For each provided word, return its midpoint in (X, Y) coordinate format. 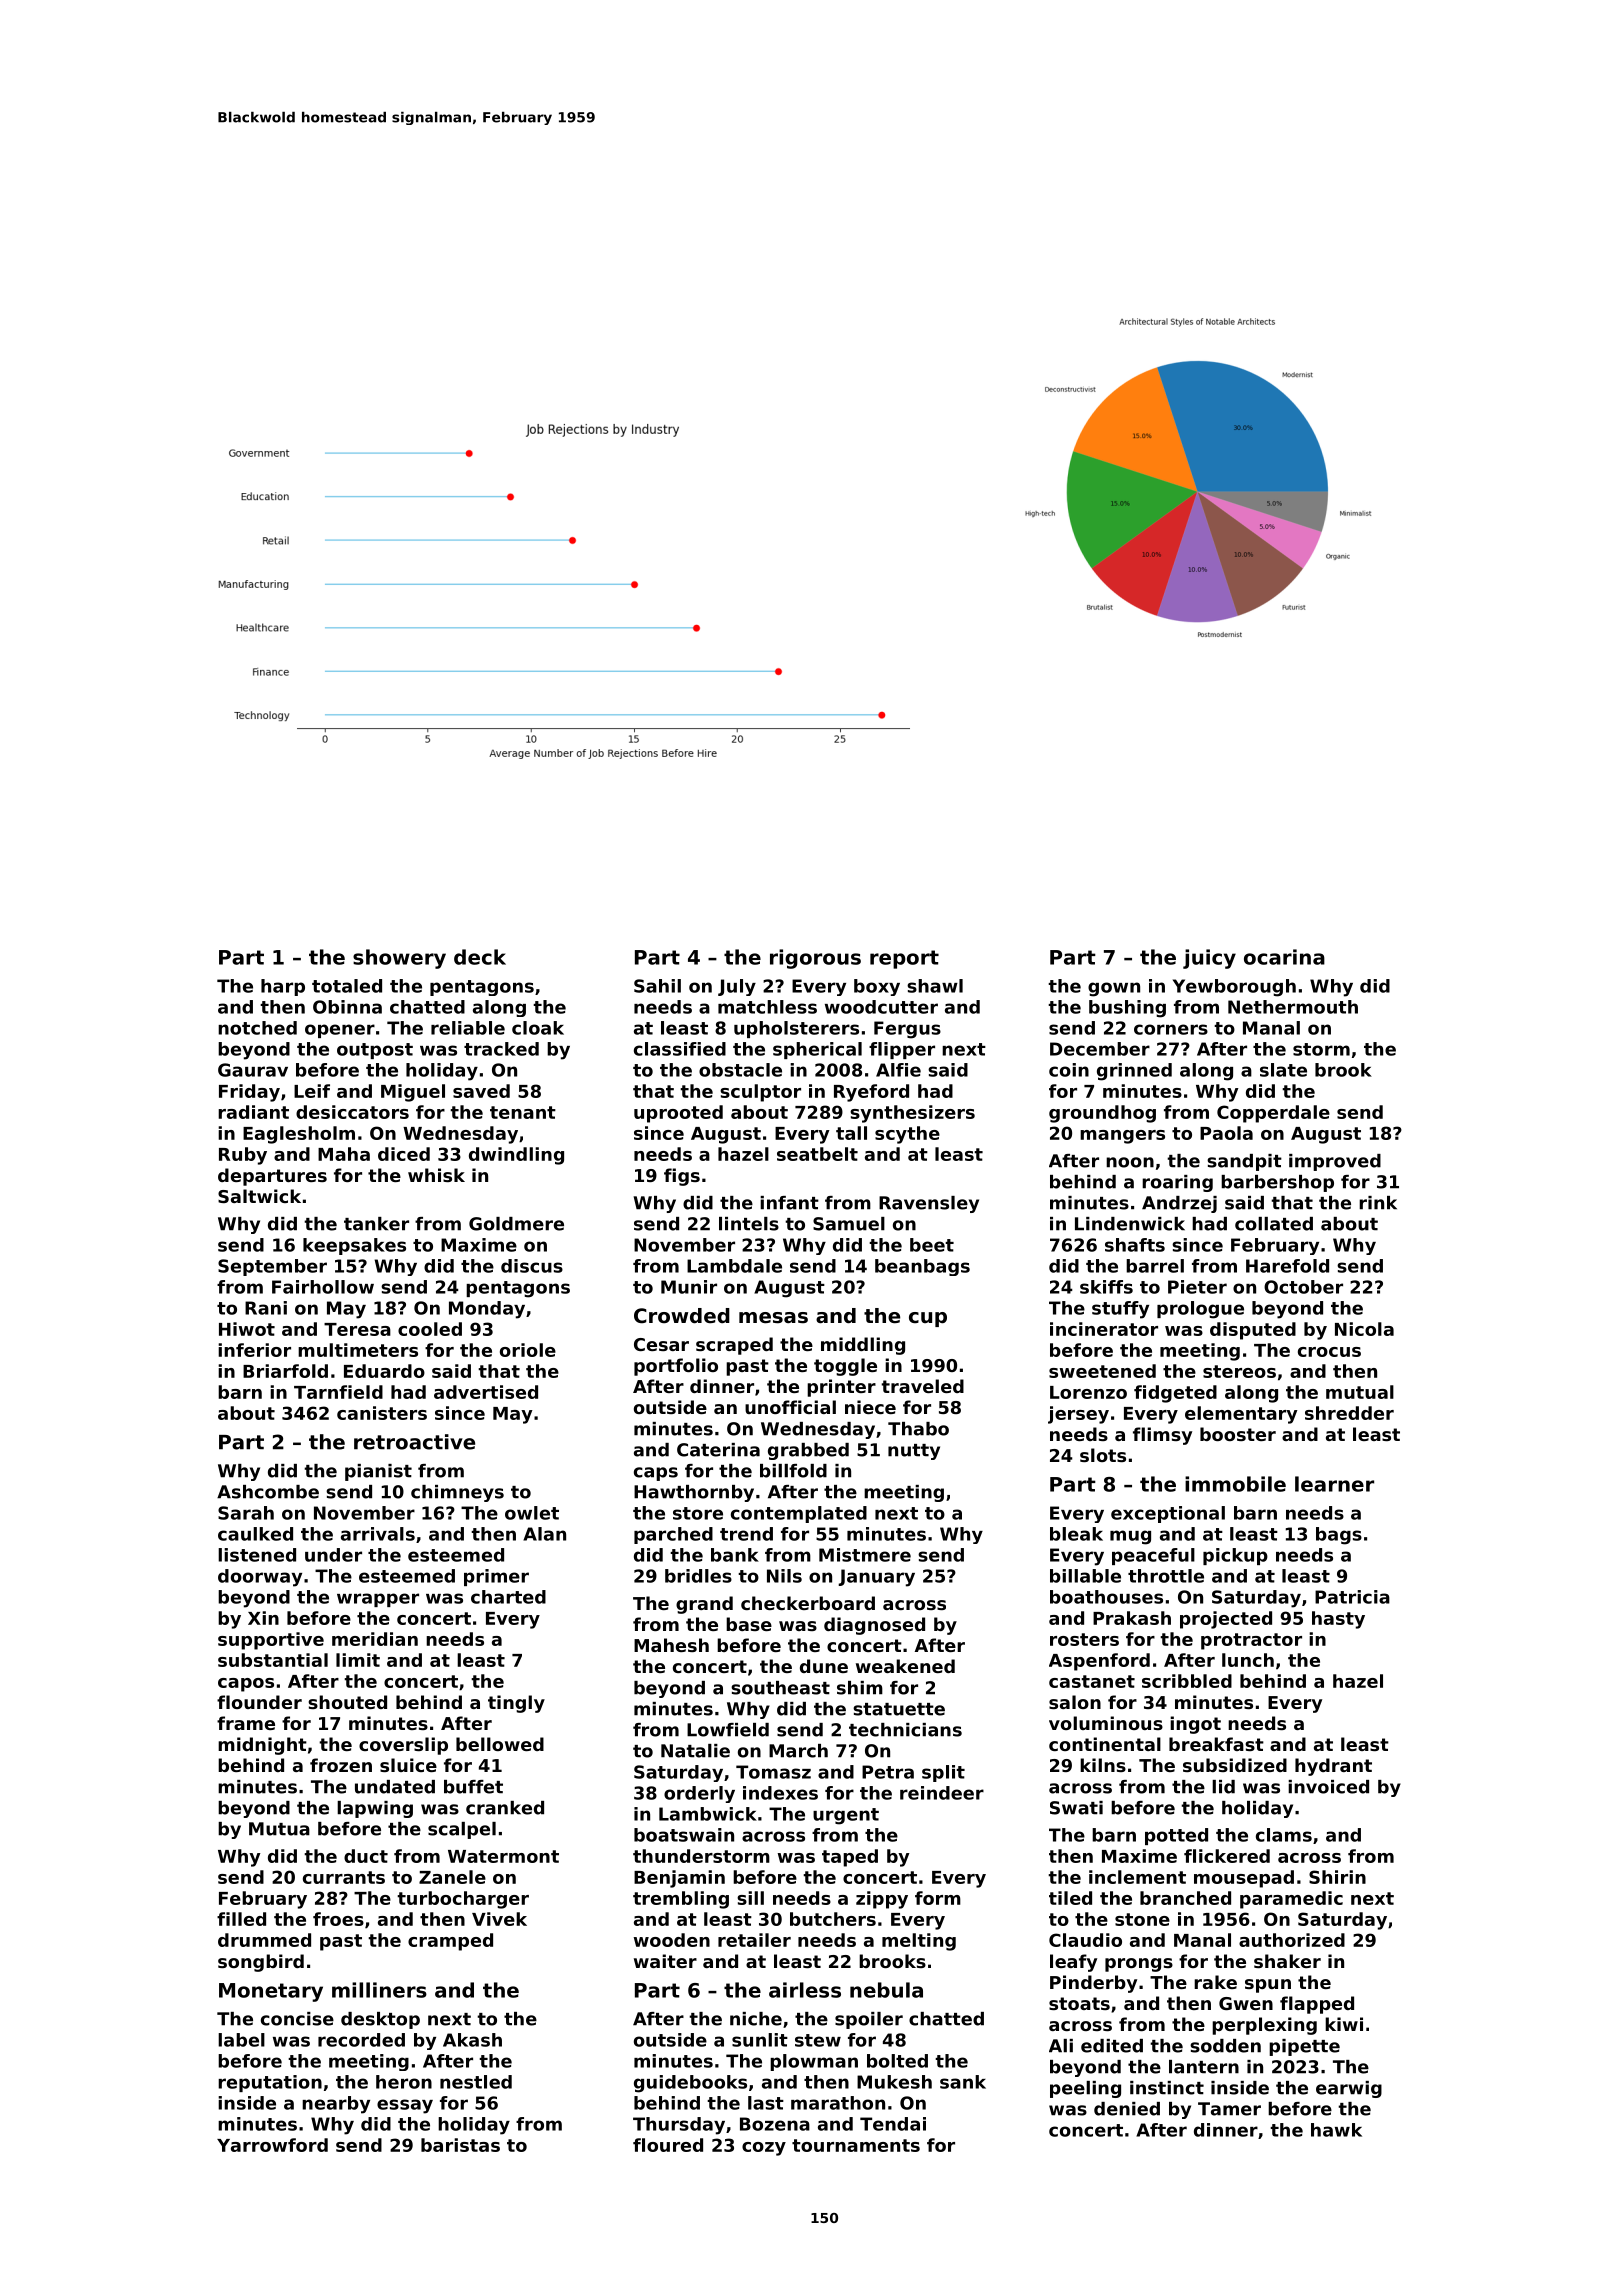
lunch (1248, 1660)
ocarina (1284, 957)
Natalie (695, 1751)
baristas (460, 2145)
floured (668, 2145)
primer (496, 1577)
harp (283, 987)
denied (1127, 2109)
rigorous (815, 959)
